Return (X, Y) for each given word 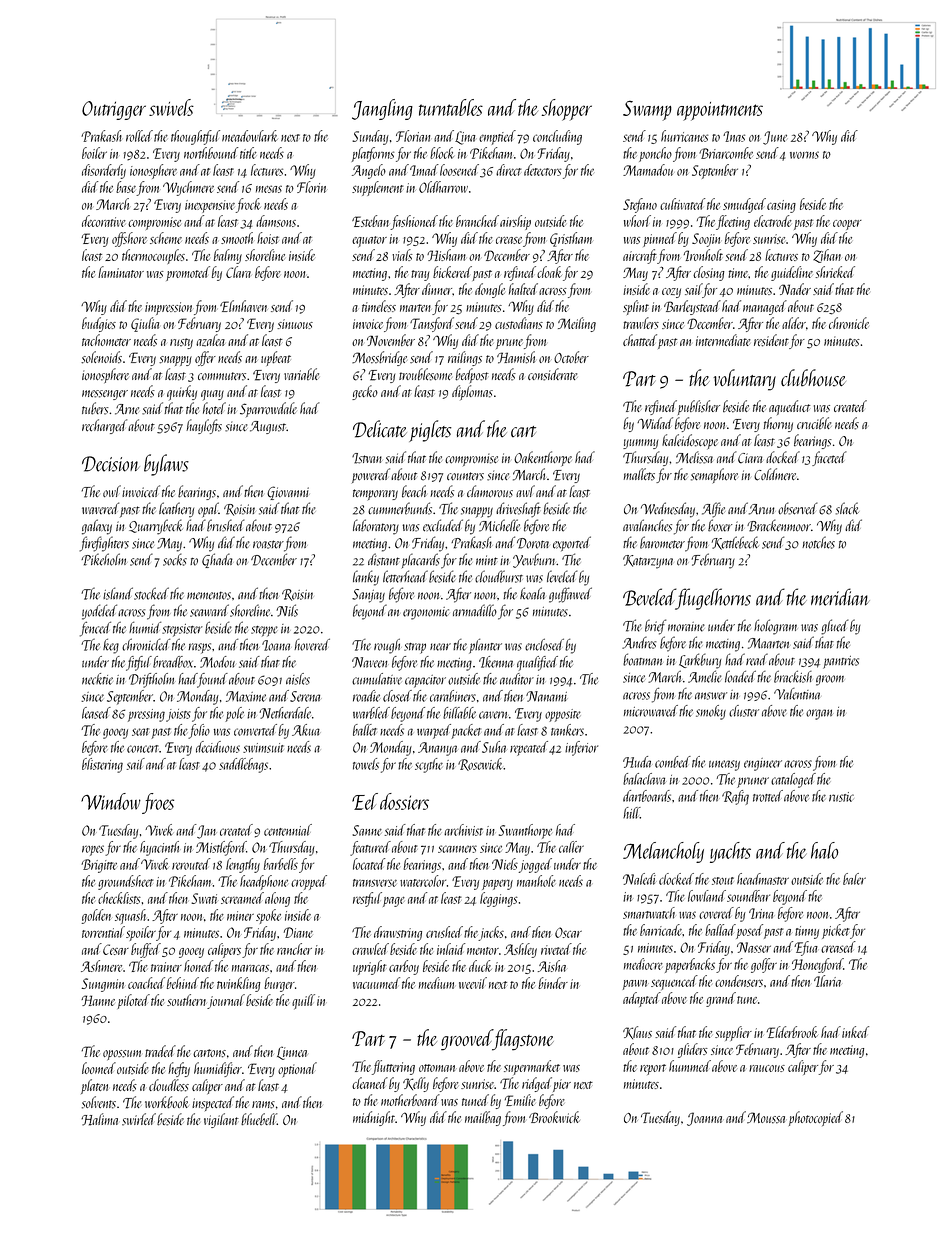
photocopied (816, 1118)
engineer (763, 764)
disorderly (104, 171)
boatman (642, 659)
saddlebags (243, 765)
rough (387, 646)
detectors (543, 170)
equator (369, 241)
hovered (312, 644)
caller (571, 847)
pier (562, 1085)
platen (94, 1086)
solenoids (101, 357)
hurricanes (684, 136)
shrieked (835, 272)
